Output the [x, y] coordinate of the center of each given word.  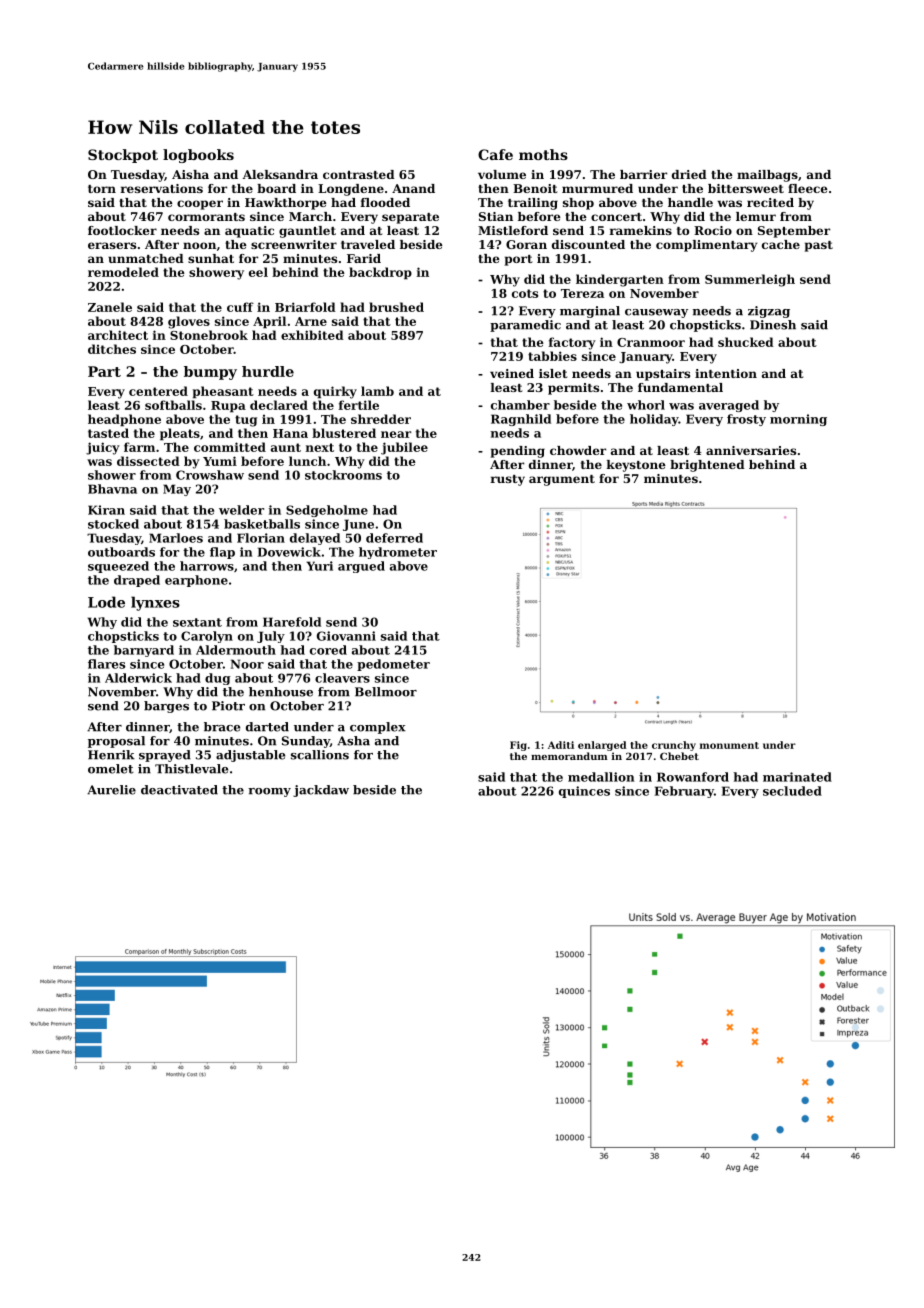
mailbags [767, 176]
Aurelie [111, 790]
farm [139, 447]
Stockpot [123, 156]
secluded [792, 791]
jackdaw [321, 791]
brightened [707, 466]
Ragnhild [521, 420]
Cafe [495, 154]
